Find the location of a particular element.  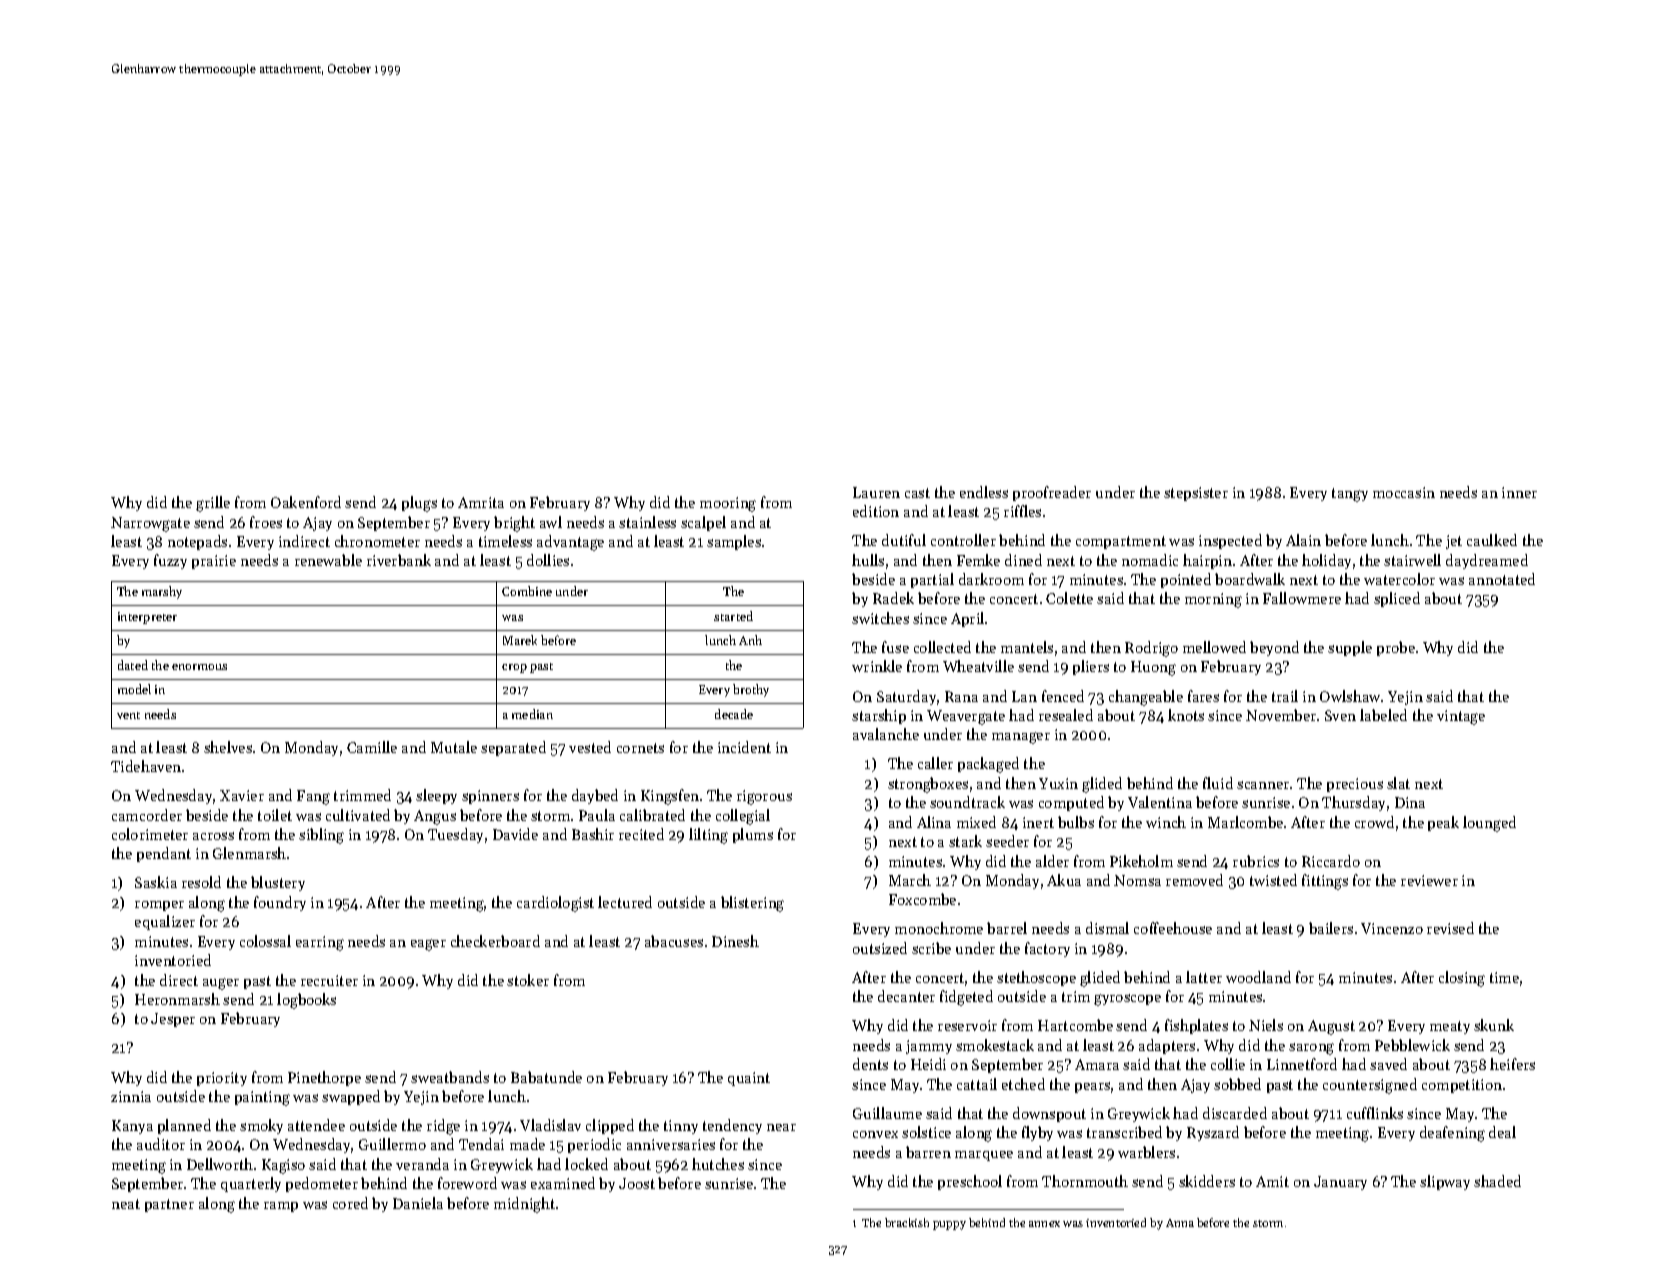

brackish is located at coordinates (907, 1222).
